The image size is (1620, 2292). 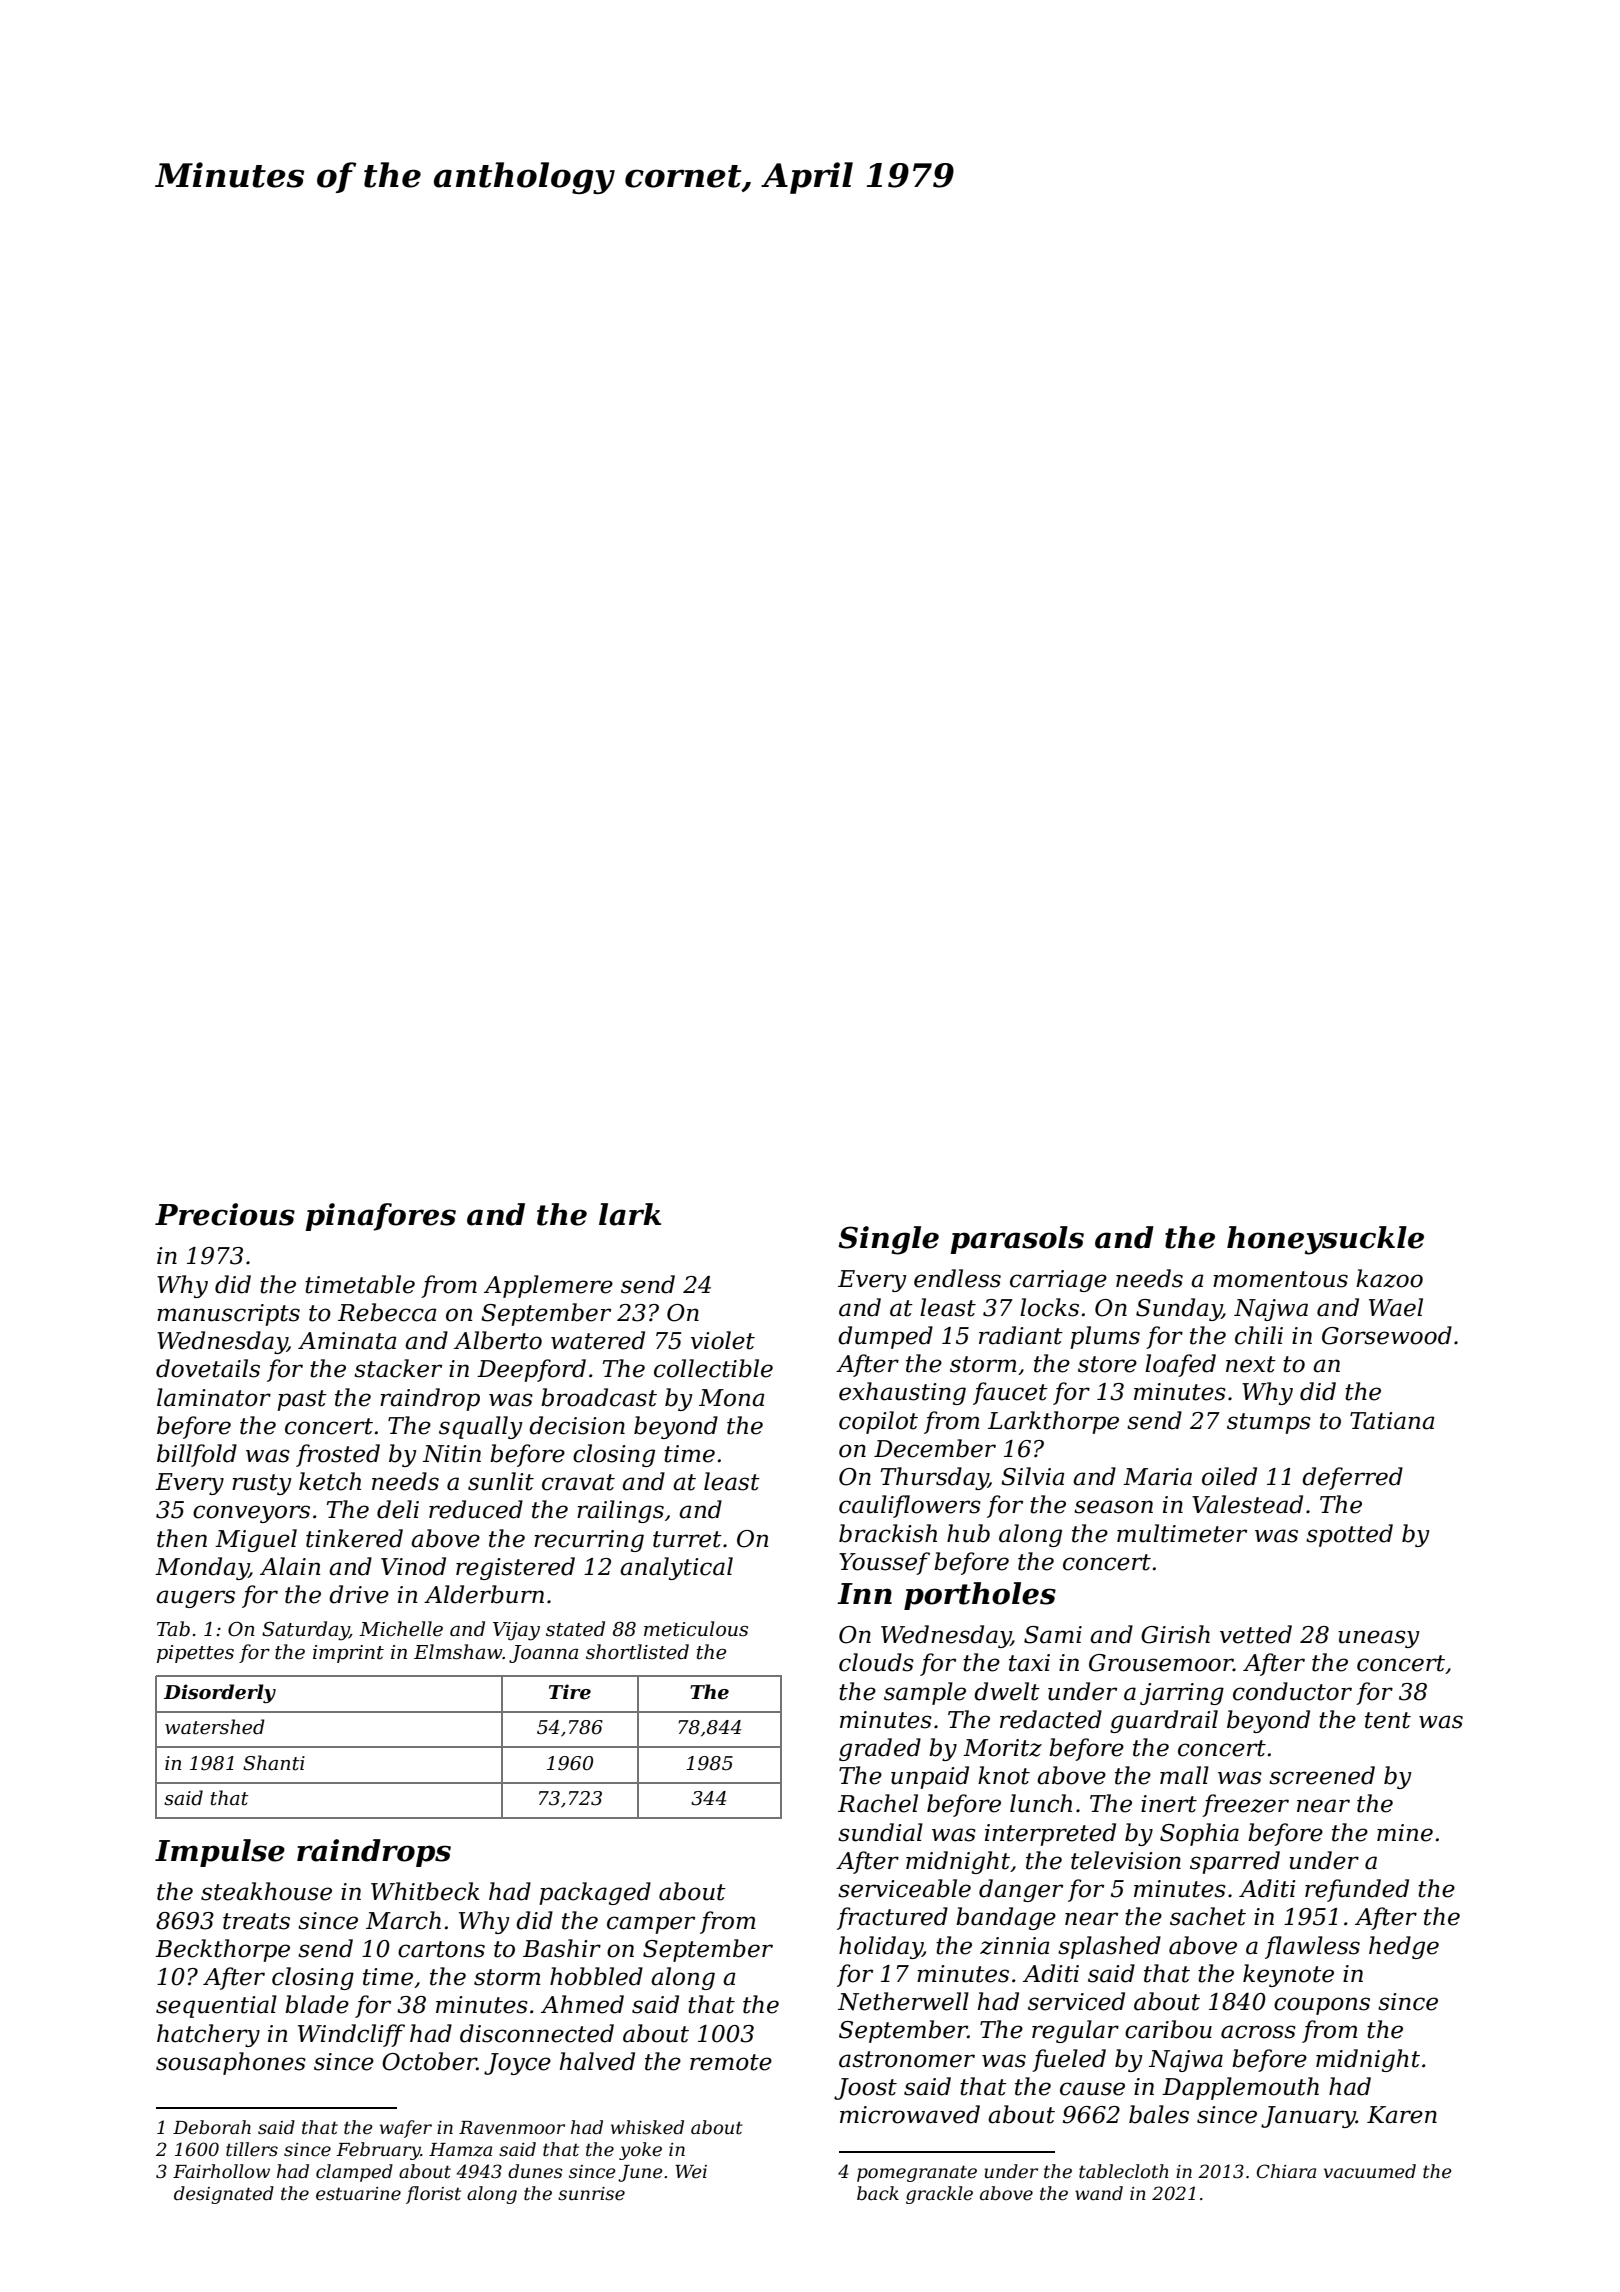 I want to click on manuscripts, so click(x=228, y=1315).
